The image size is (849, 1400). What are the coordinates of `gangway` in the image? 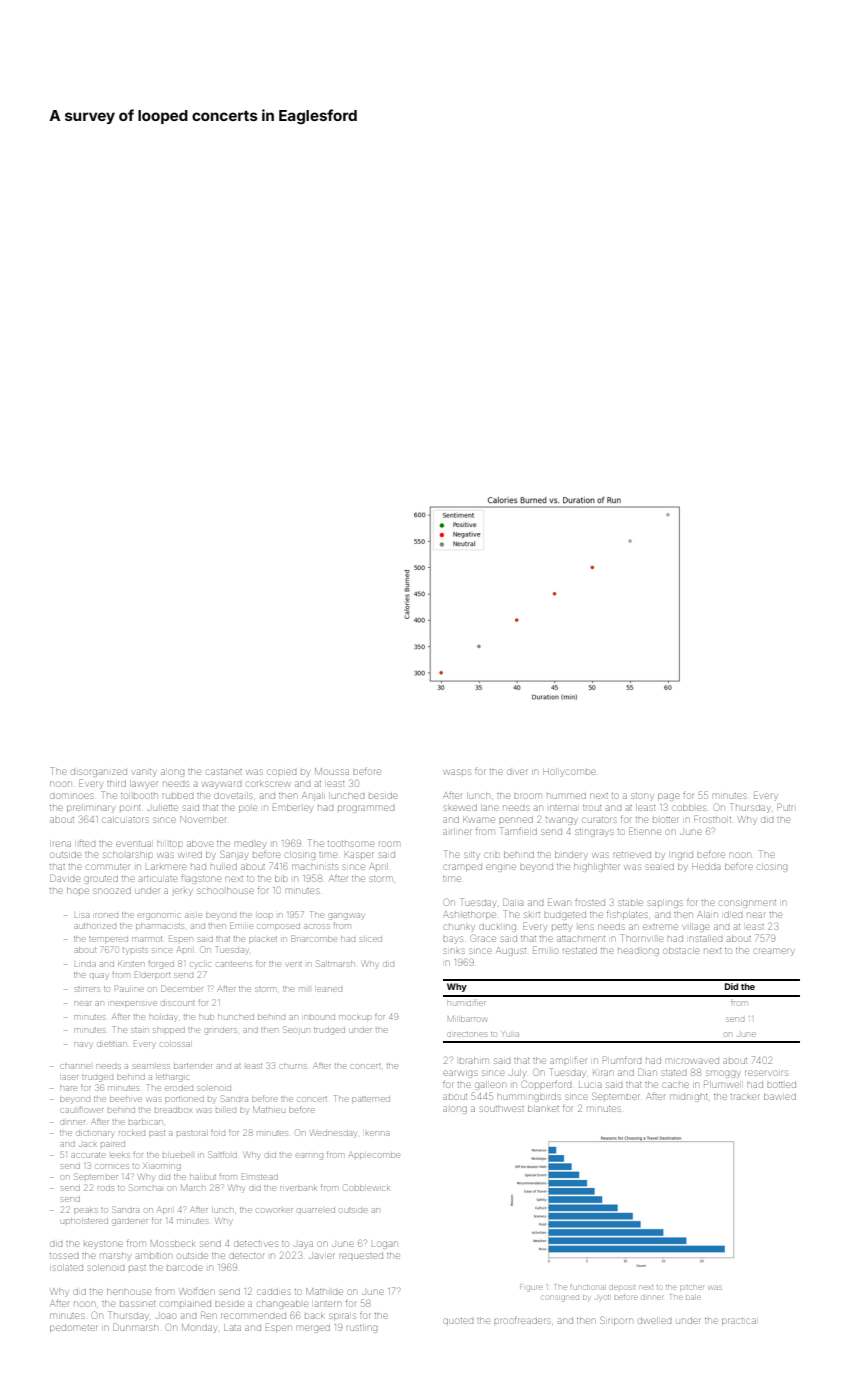 It's located at (346, 916).
